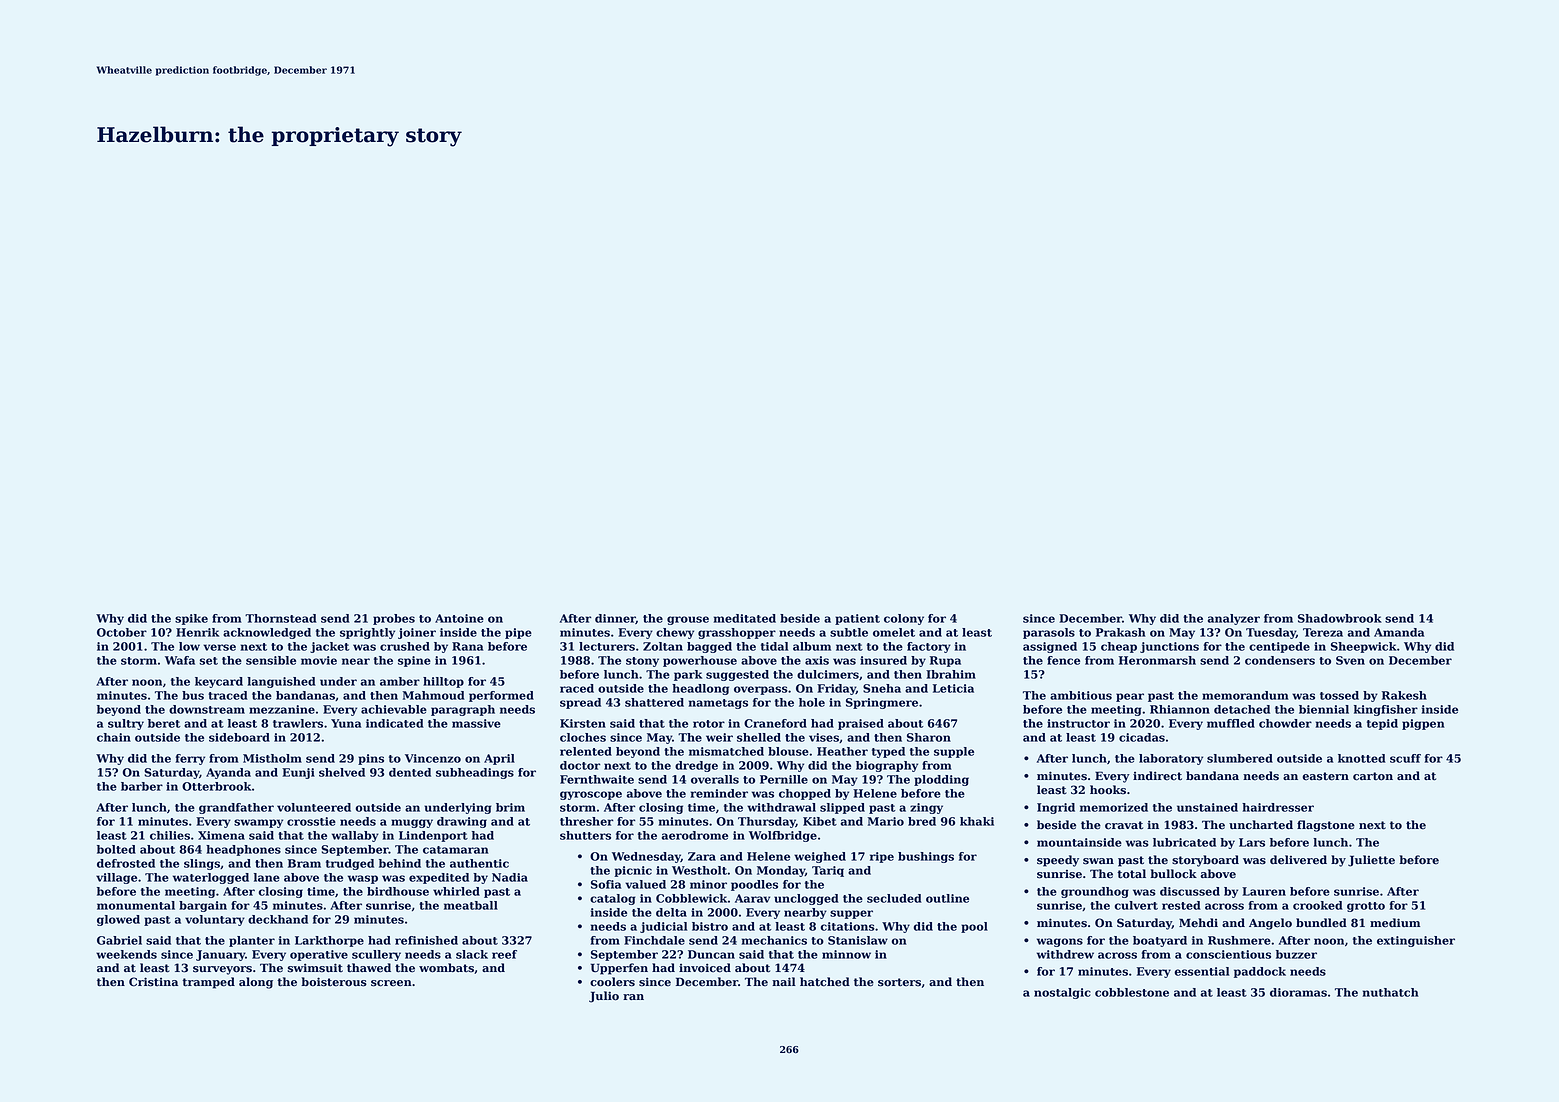 The image size is (1559, 1102). Describe the element at coordinates (894, 898) in the page. I see `secluded` at that location.
